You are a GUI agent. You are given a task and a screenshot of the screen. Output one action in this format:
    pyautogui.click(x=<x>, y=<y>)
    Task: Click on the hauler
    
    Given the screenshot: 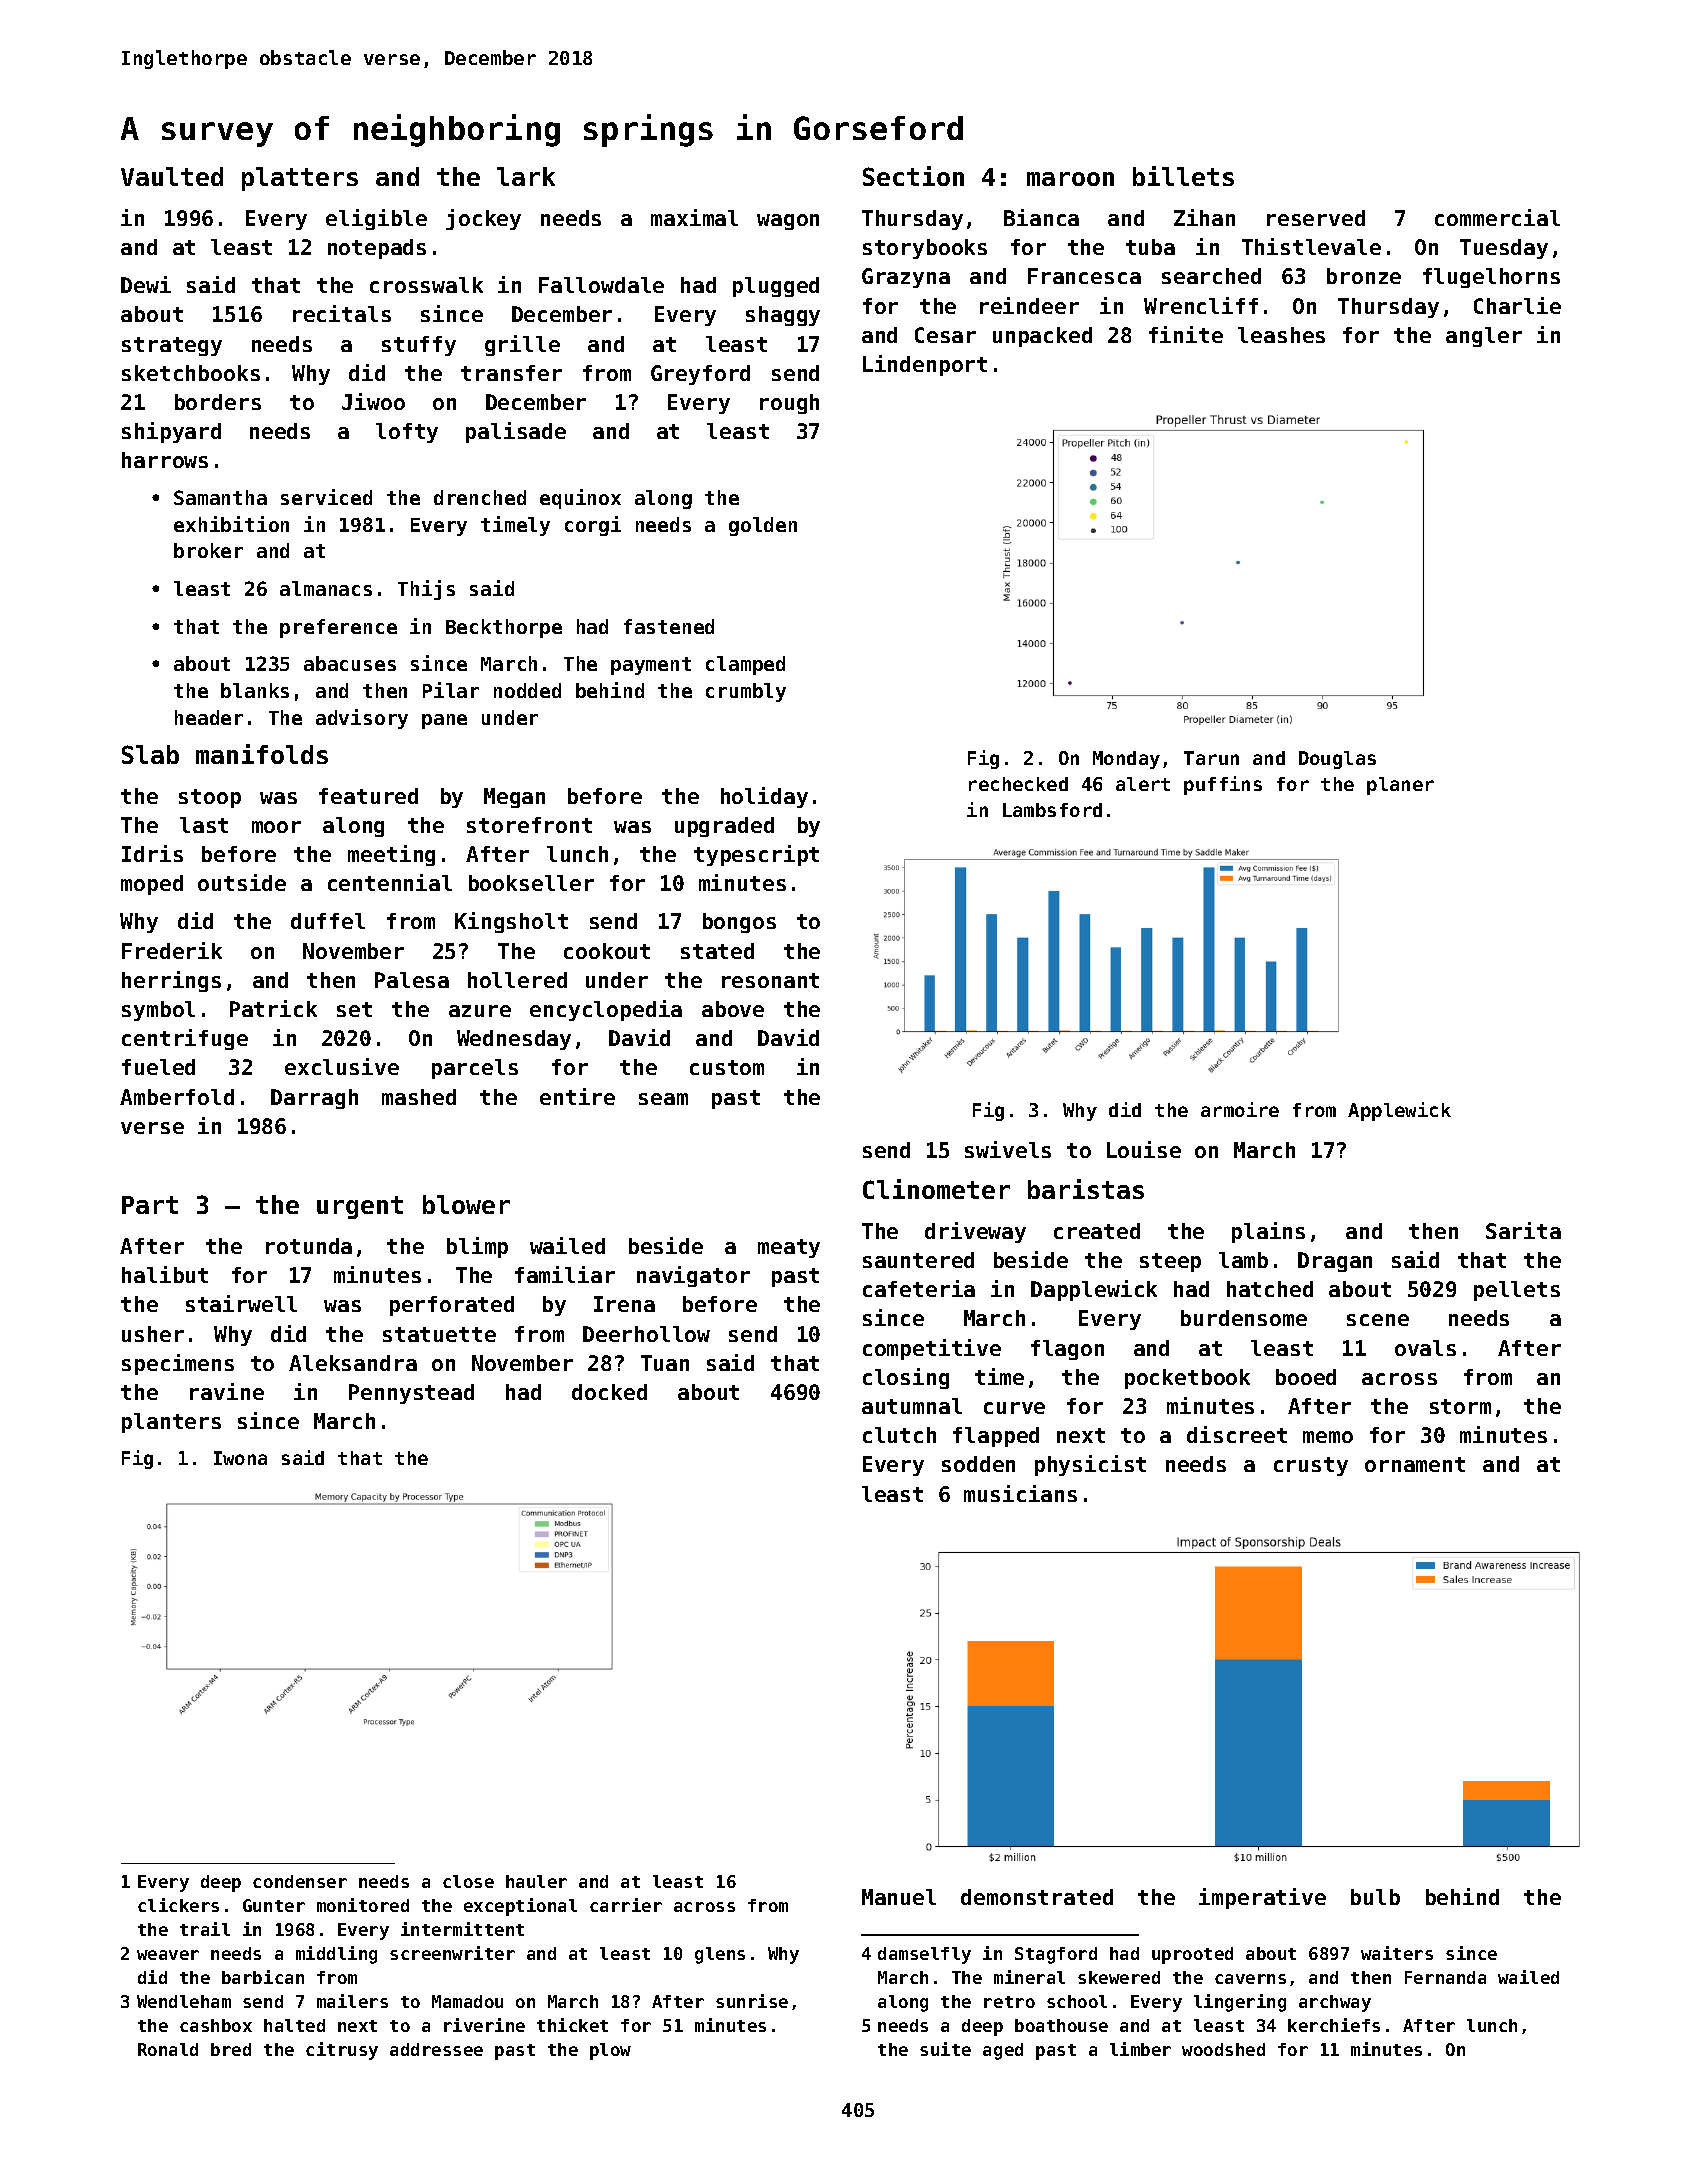 What is the action you would take?
    pyautogui.click(x=536, y=1881)
